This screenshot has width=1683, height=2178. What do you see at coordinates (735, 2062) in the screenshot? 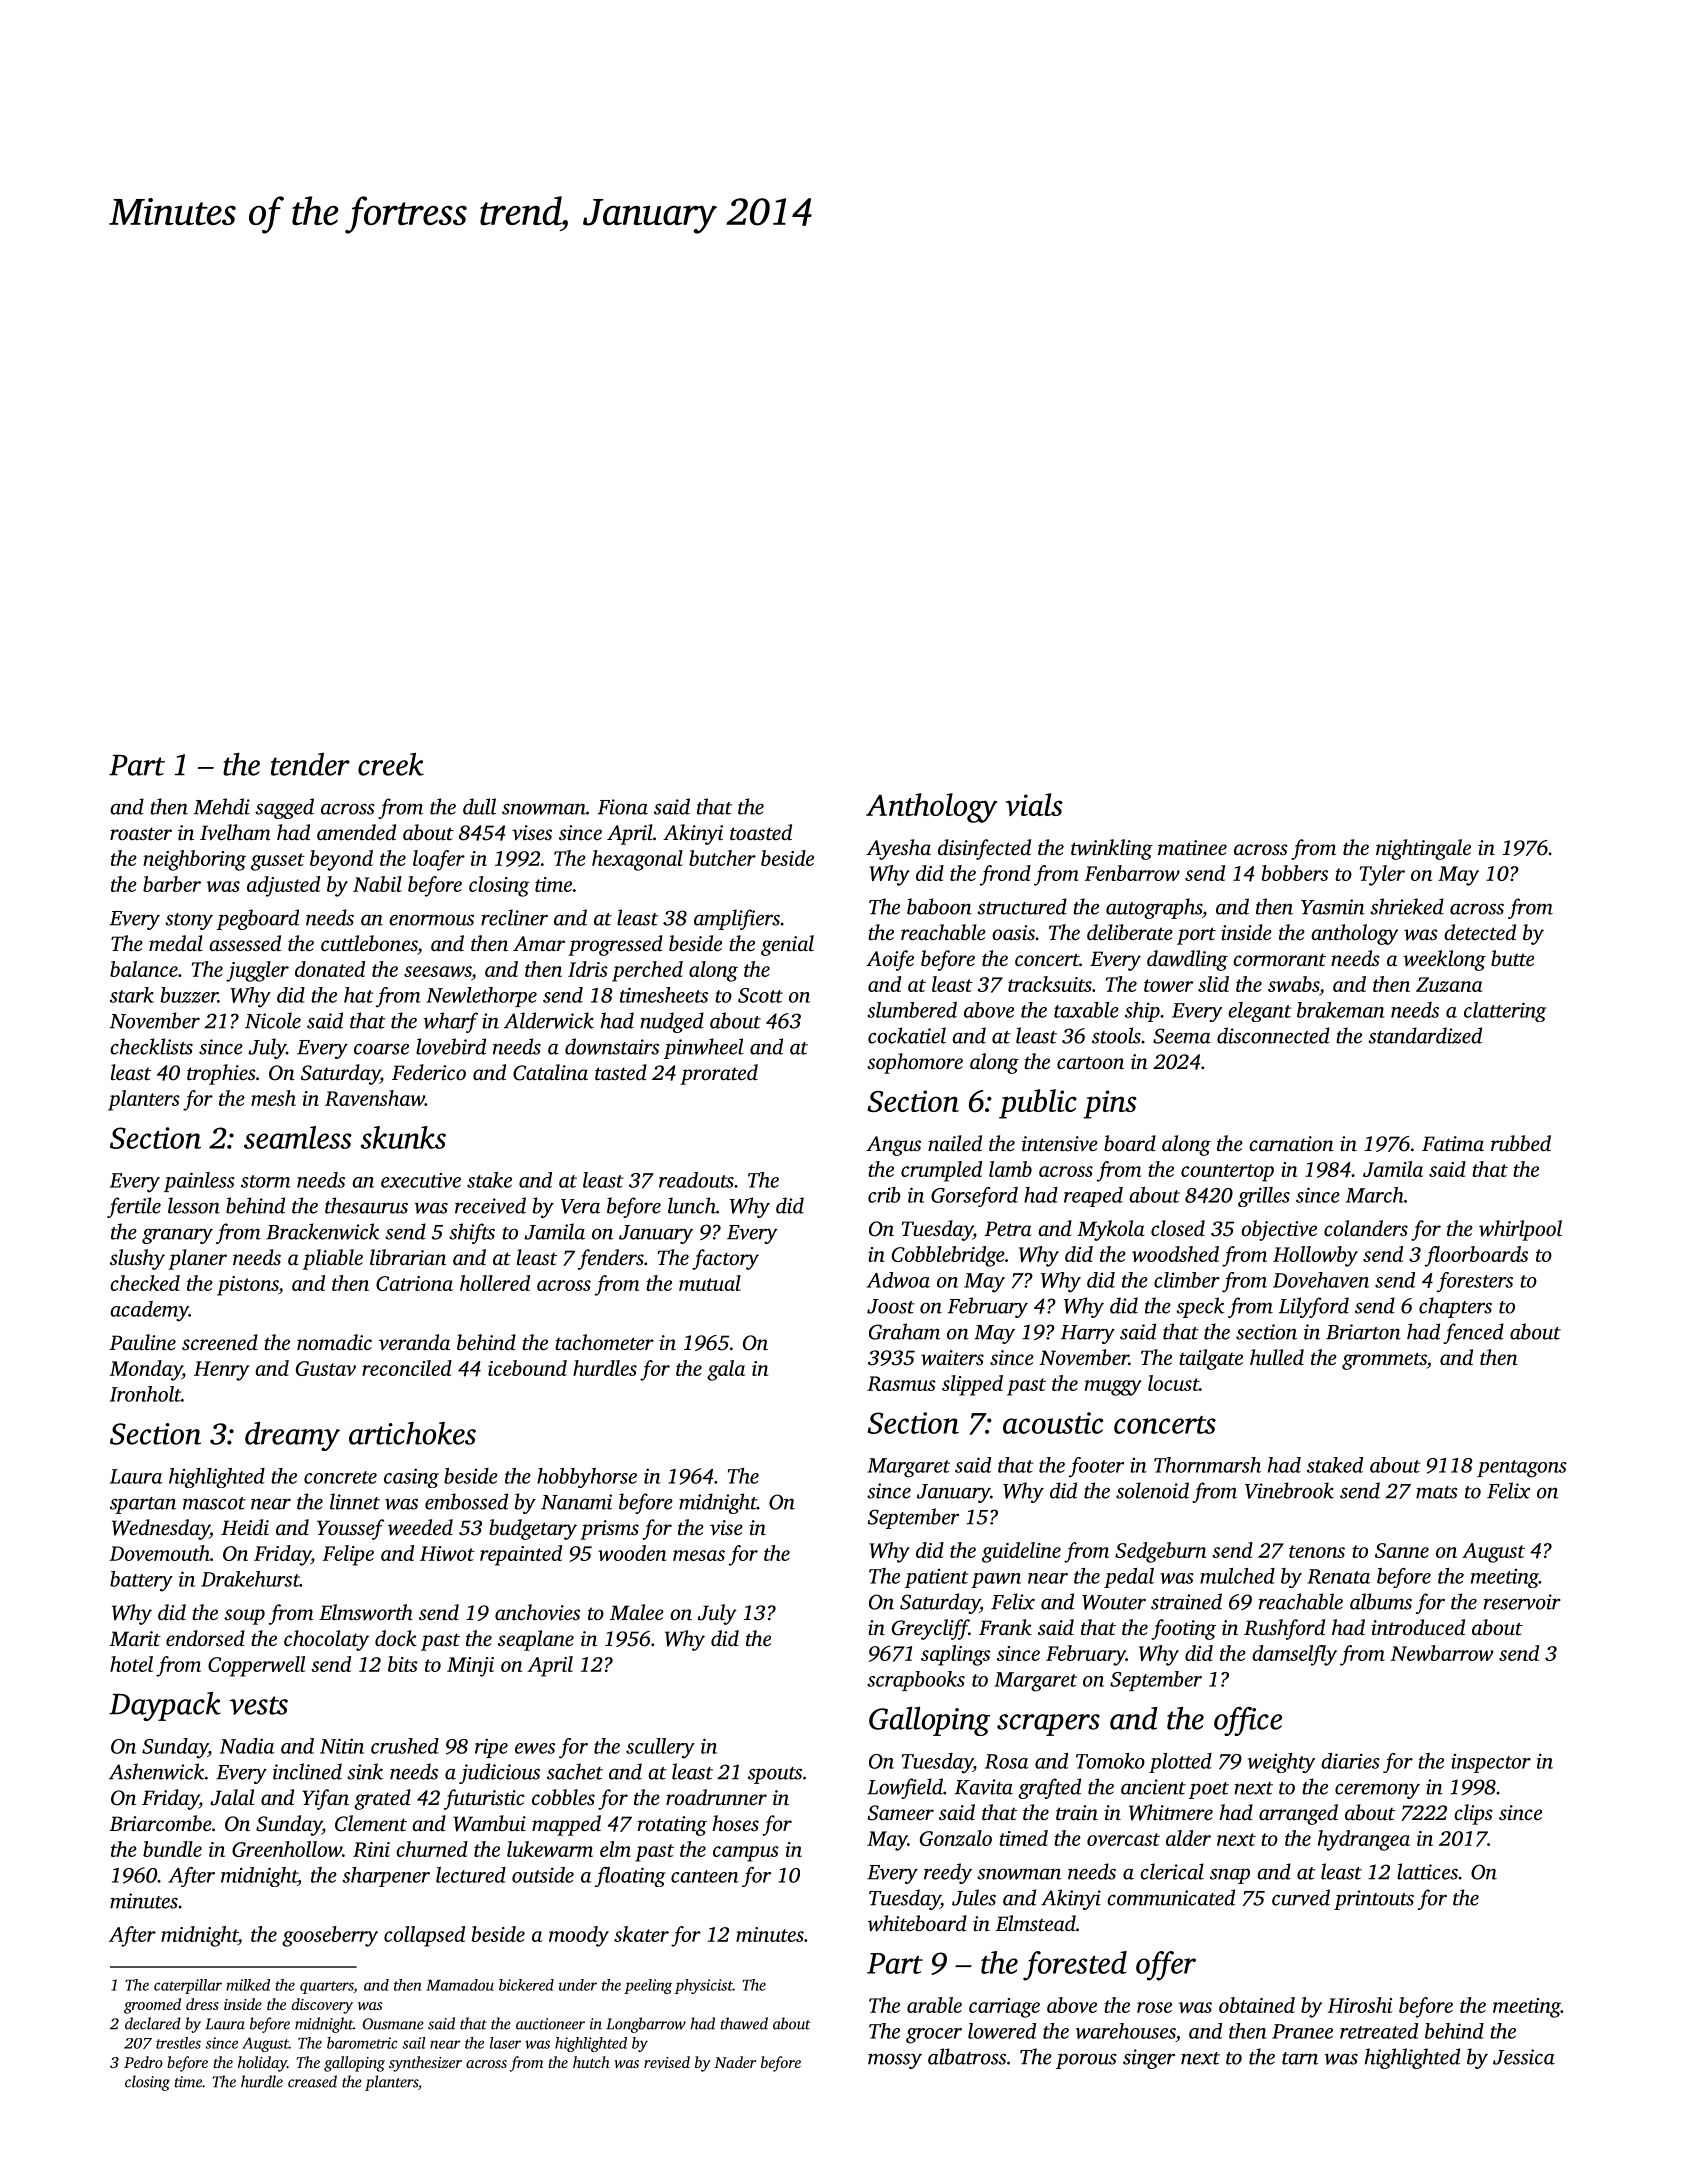
I see `Nader` at bounding box center [735, 2062].
